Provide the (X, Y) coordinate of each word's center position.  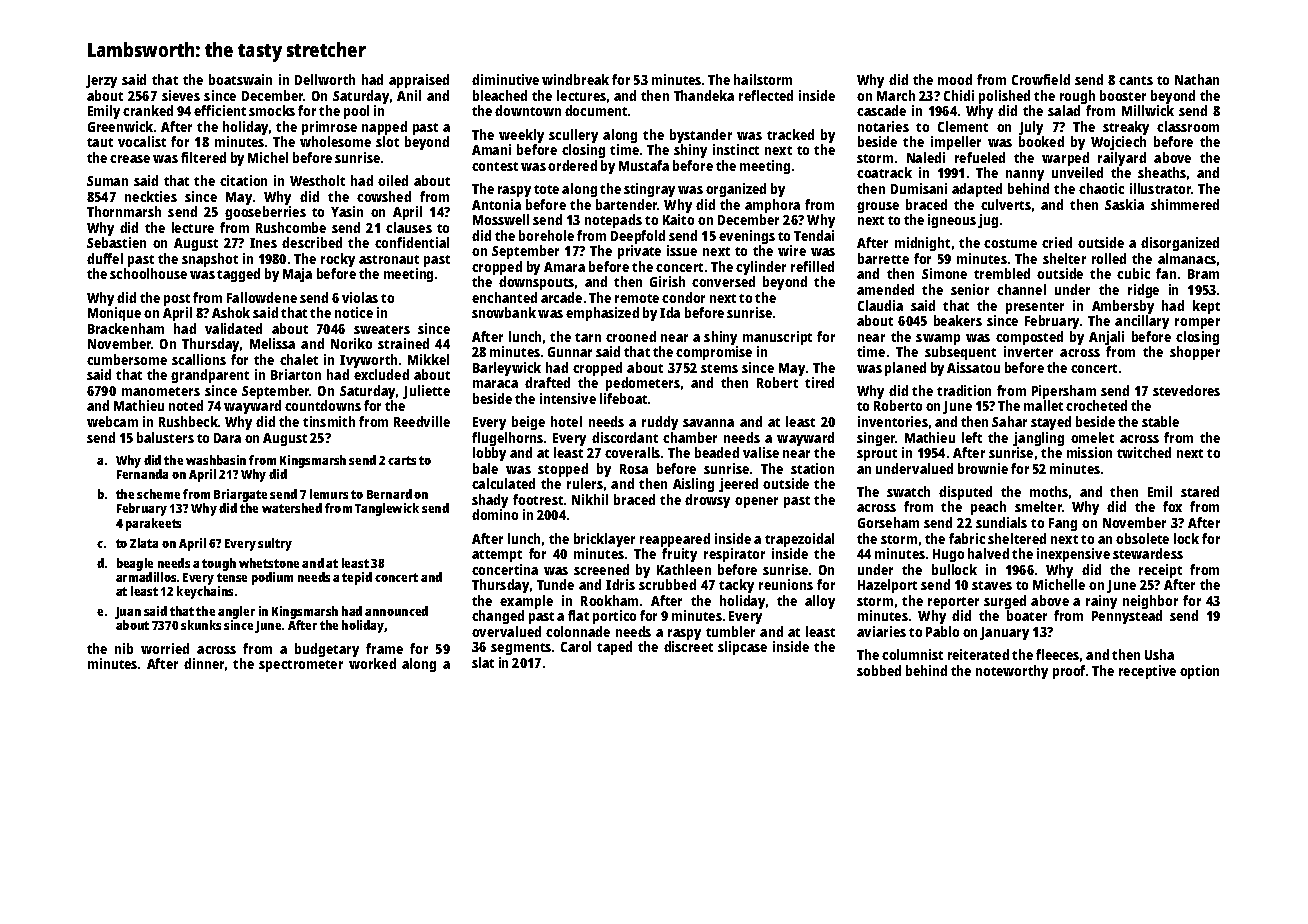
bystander (701, 136)
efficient (220, 110)
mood (955, 79)
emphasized (602, 314)
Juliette (426, 392)
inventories (893, 421)
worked (372, 663)
